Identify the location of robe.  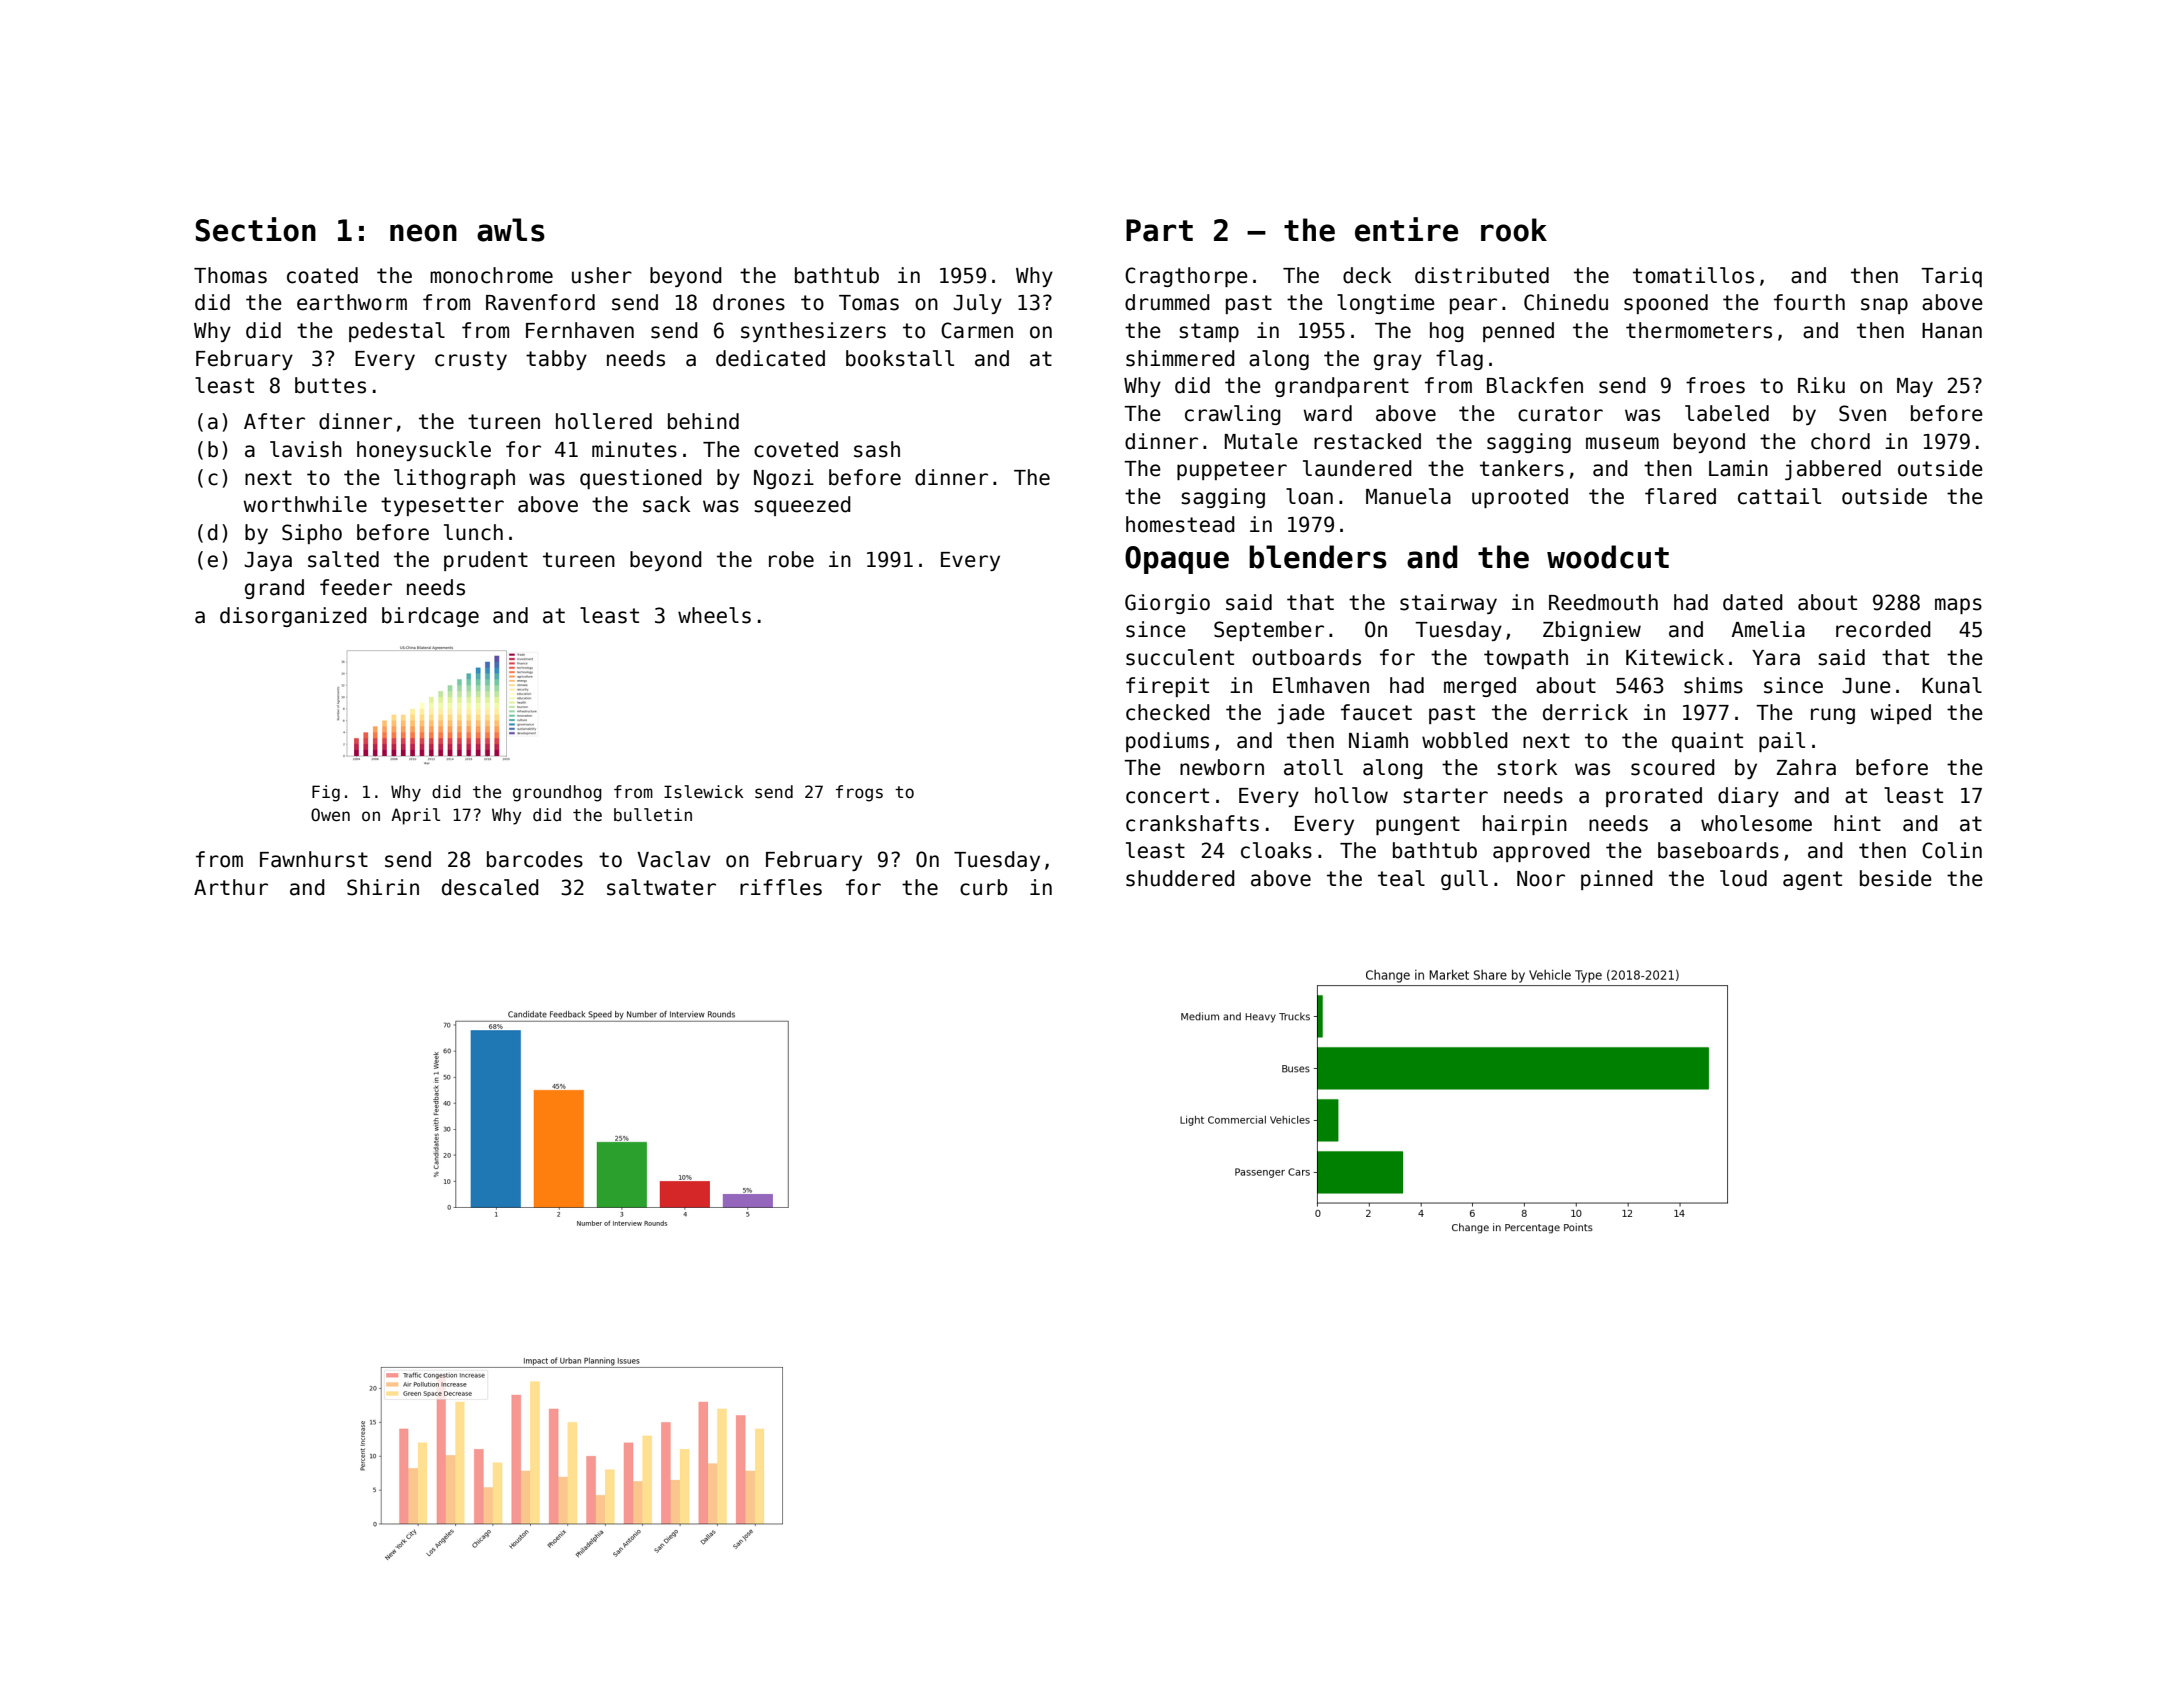
(791, 559).
